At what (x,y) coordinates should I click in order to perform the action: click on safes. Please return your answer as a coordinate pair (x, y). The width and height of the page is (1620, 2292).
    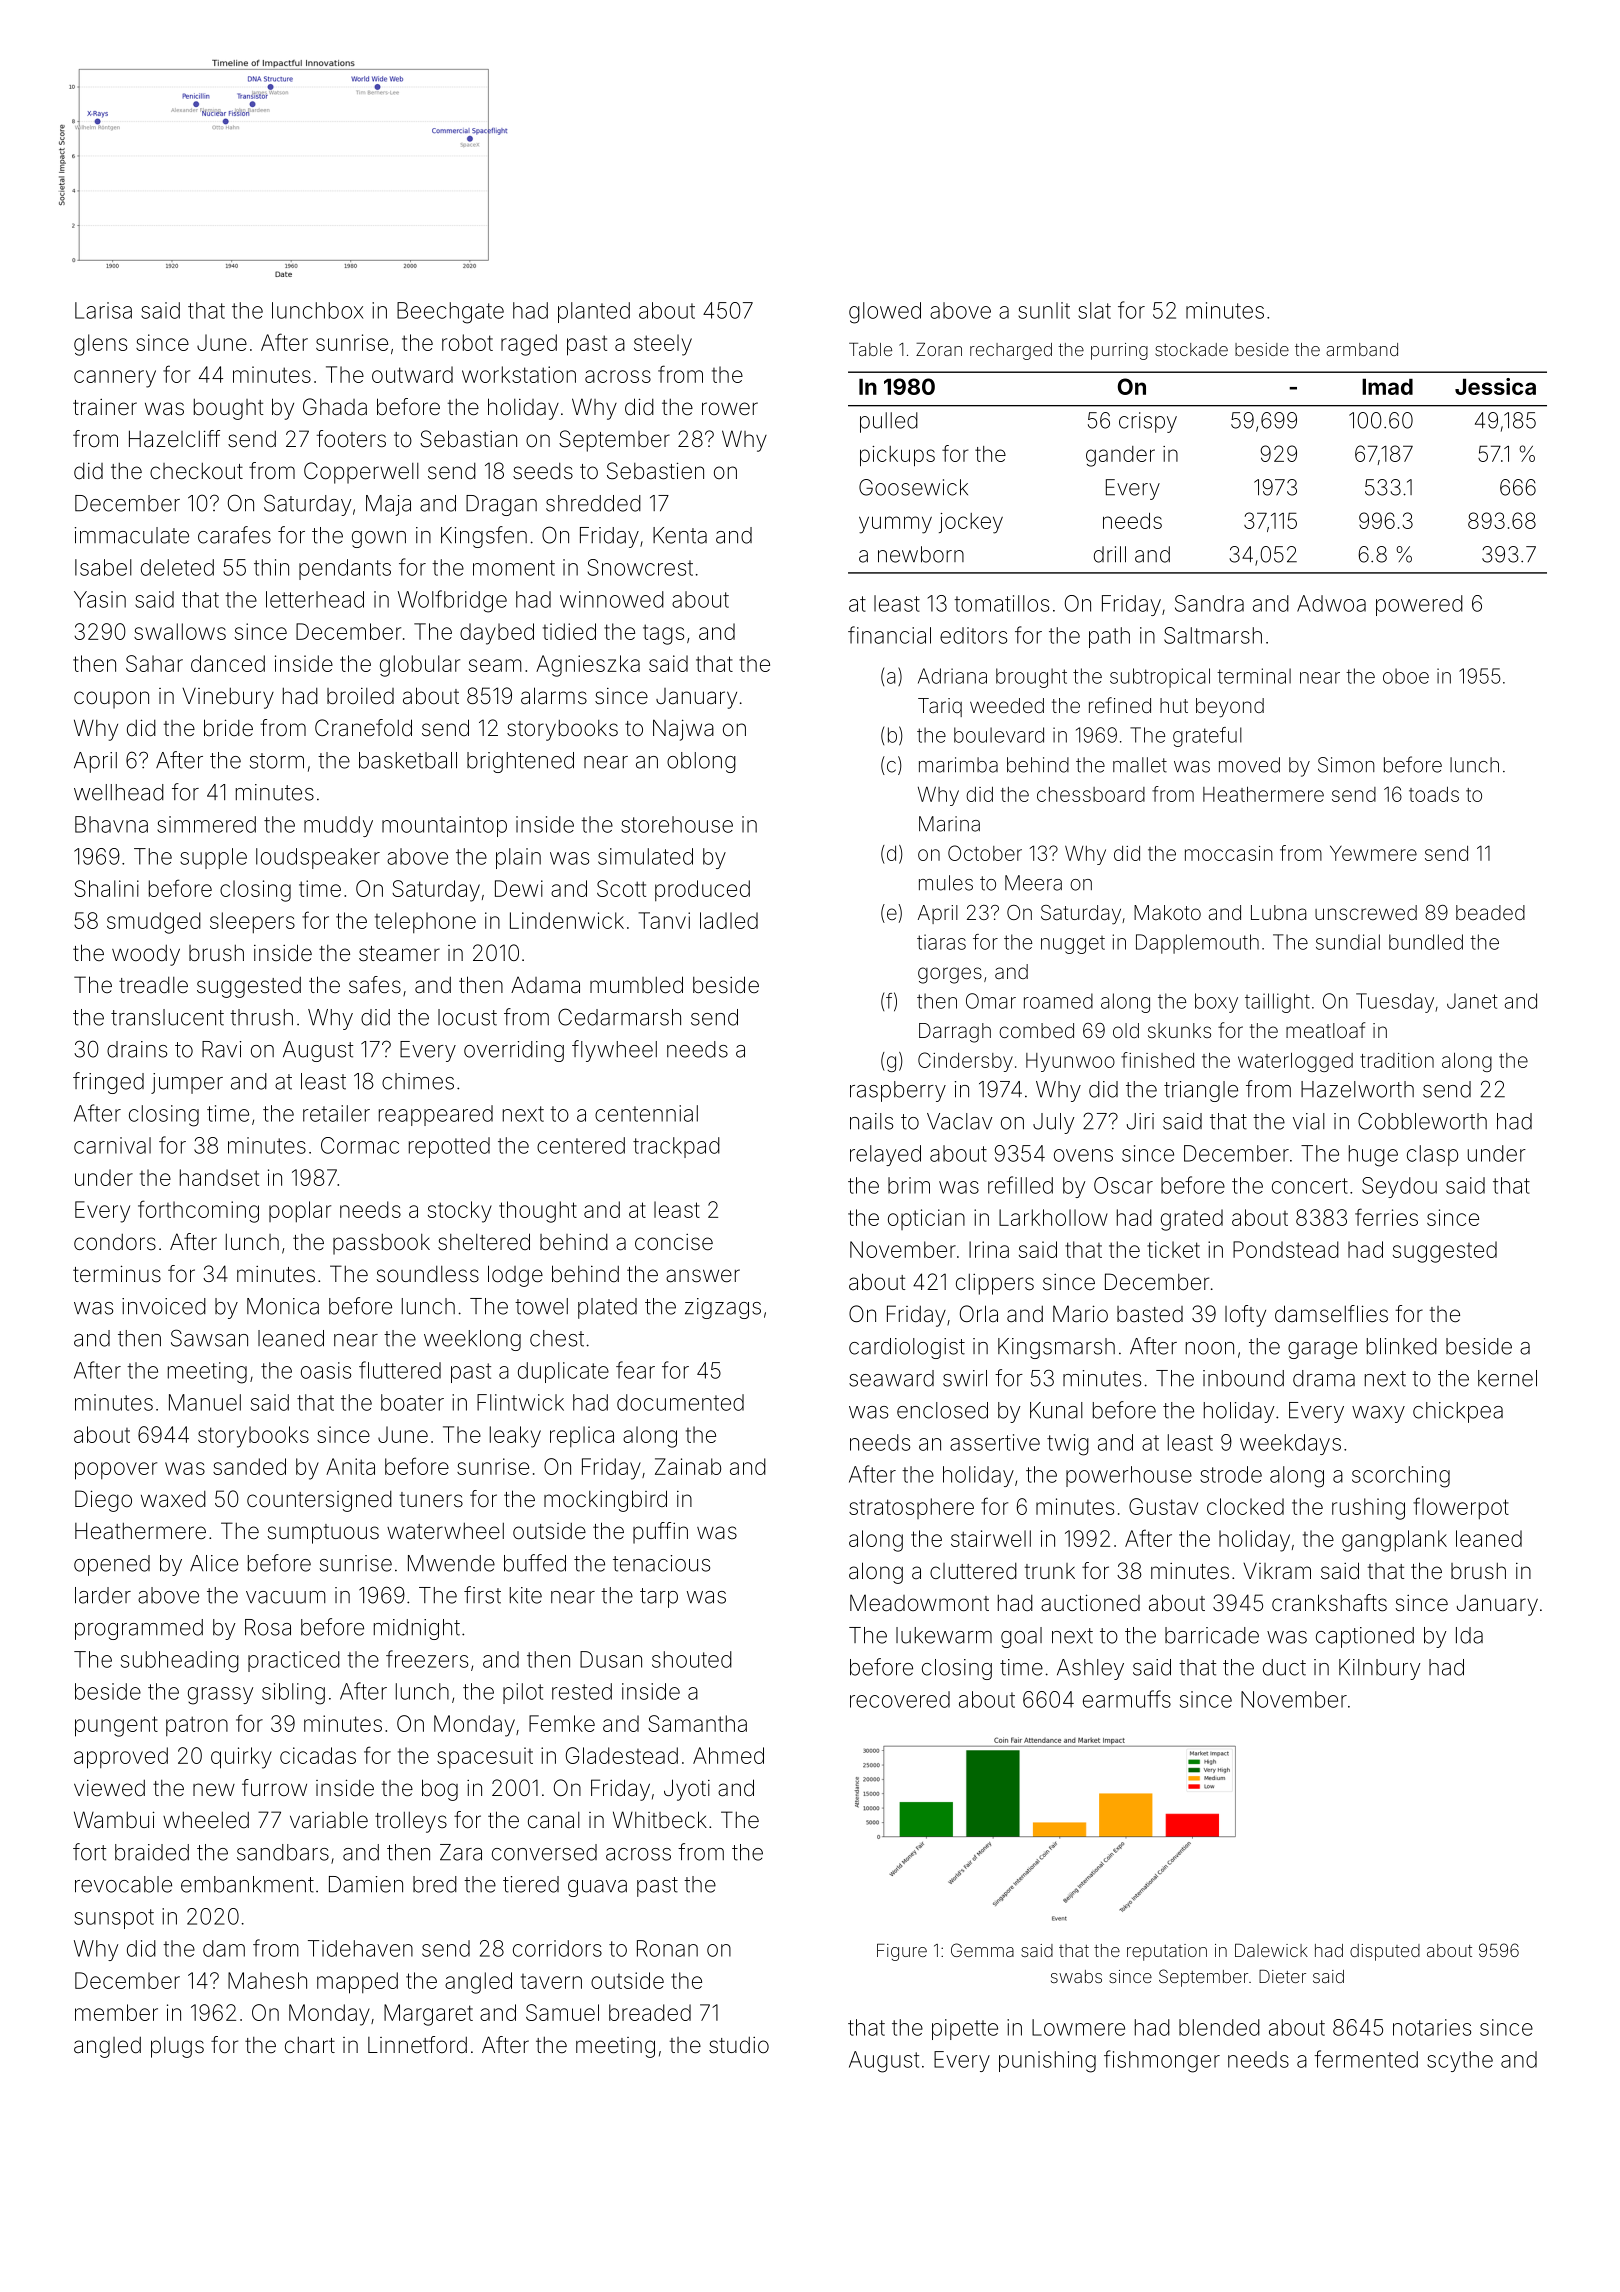
    Looking at the image, I should click on (375, 985).
